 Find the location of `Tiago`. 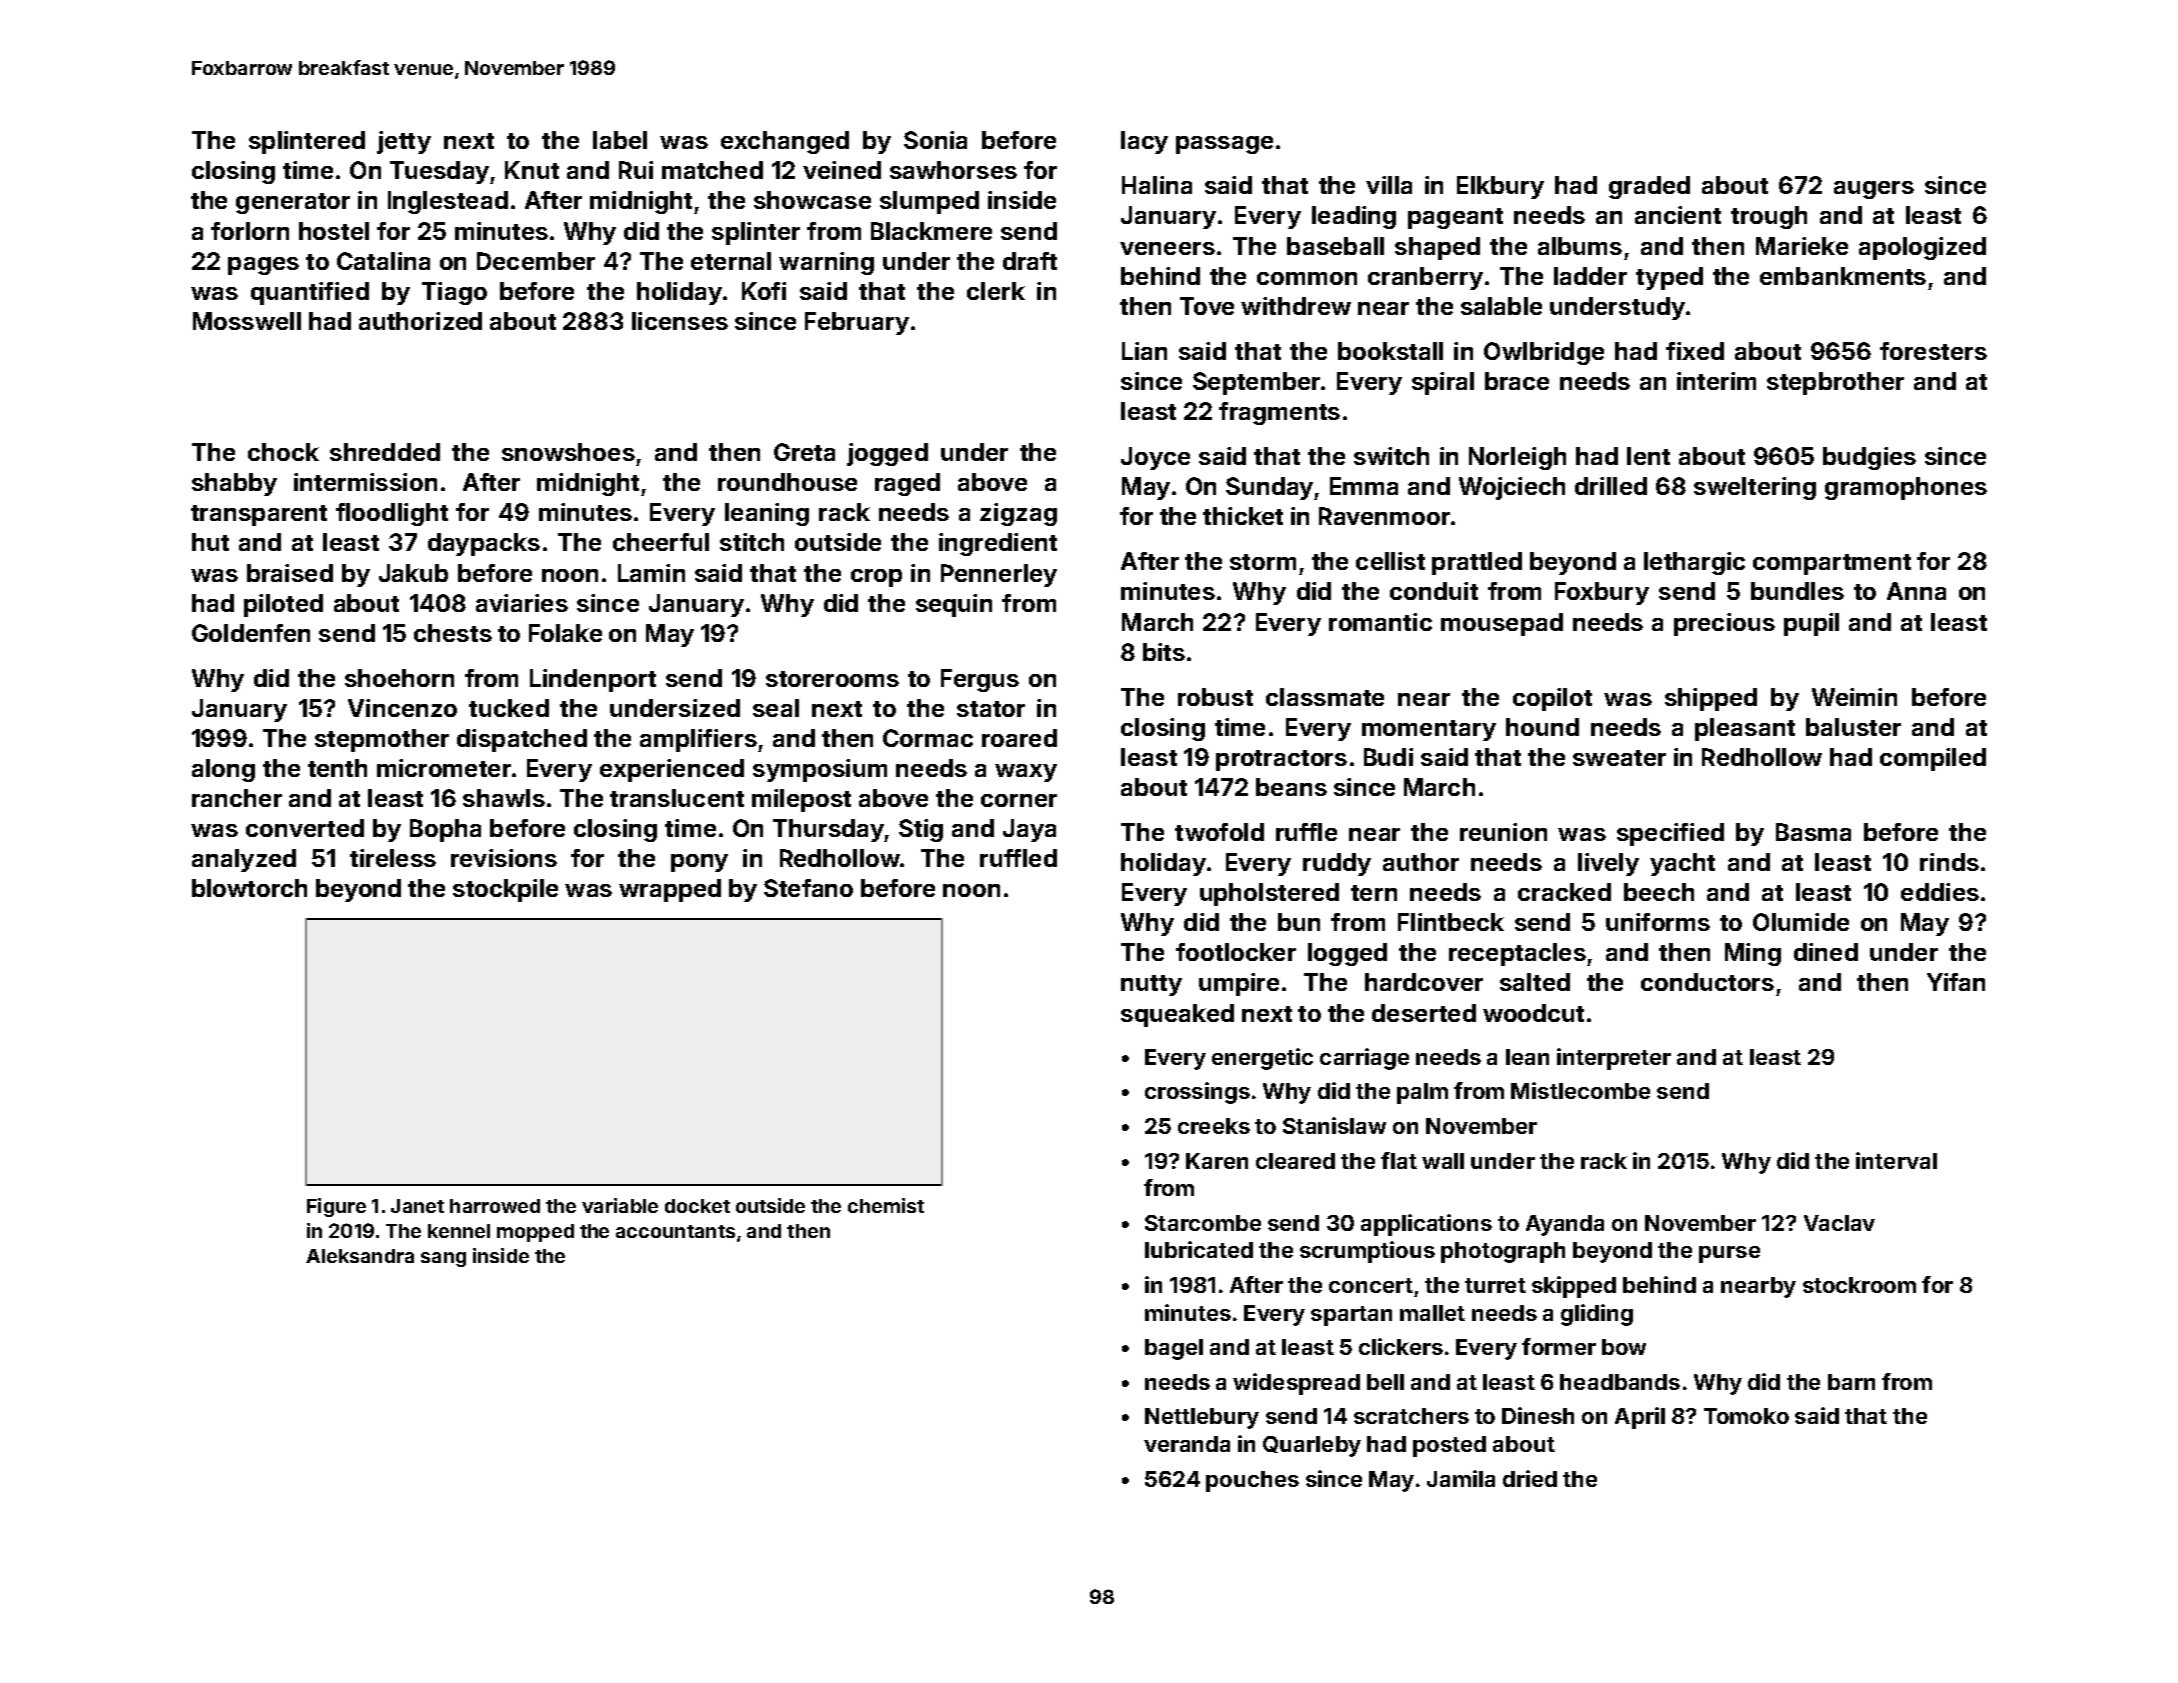

Tiago is located at coordinates (454, 293).
